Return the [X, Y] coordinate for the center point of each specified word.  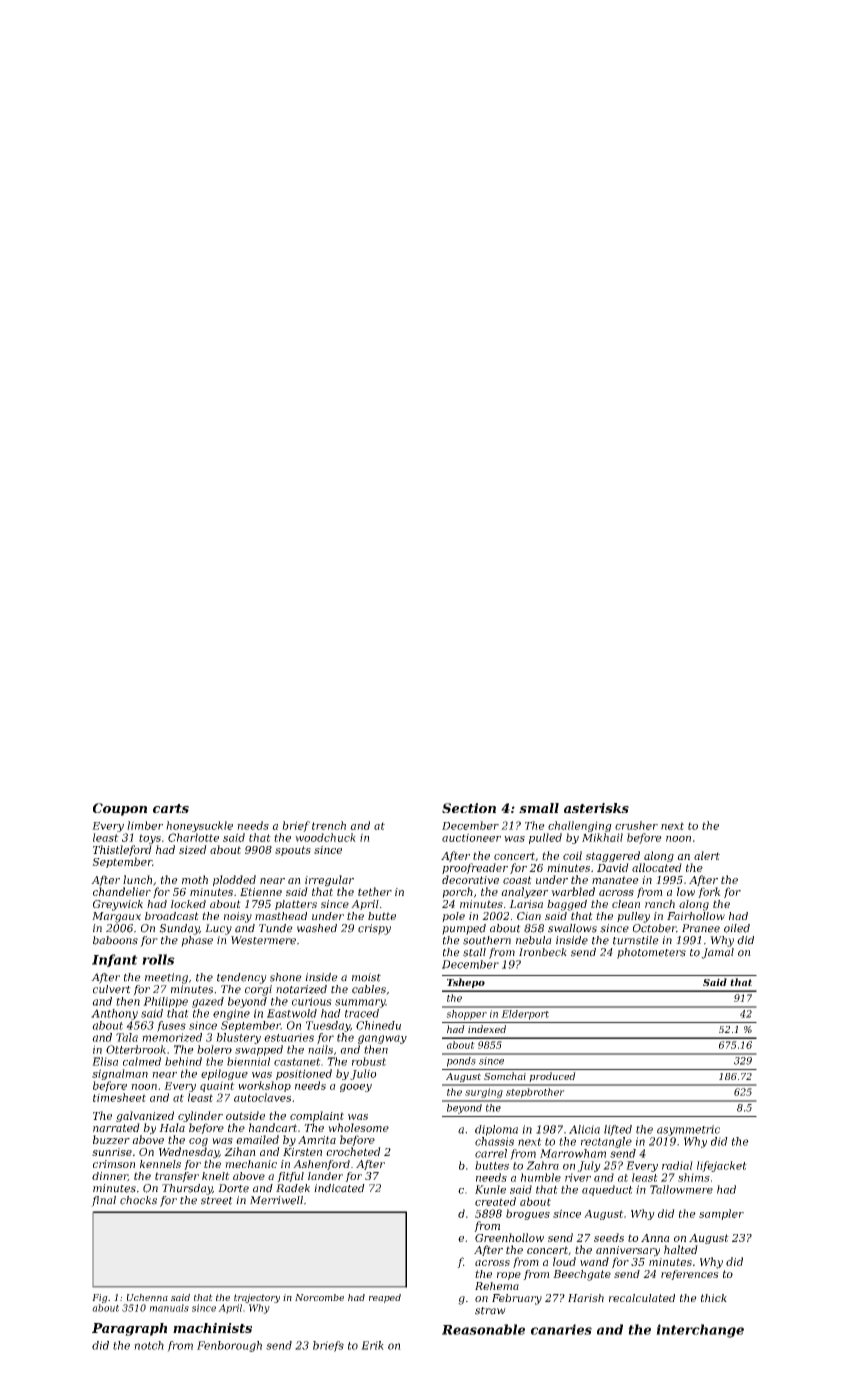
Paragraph [129, 1329]
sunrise [112, 1152]
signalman [120, 1074]
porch [457, 892]
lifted [618, 1130]
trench [329, 825]
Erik [372, 1345]
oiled [737, 928]
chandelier [122, 891]
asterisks [596, 808]
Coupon [120, 809]
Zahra [542, 1165]
